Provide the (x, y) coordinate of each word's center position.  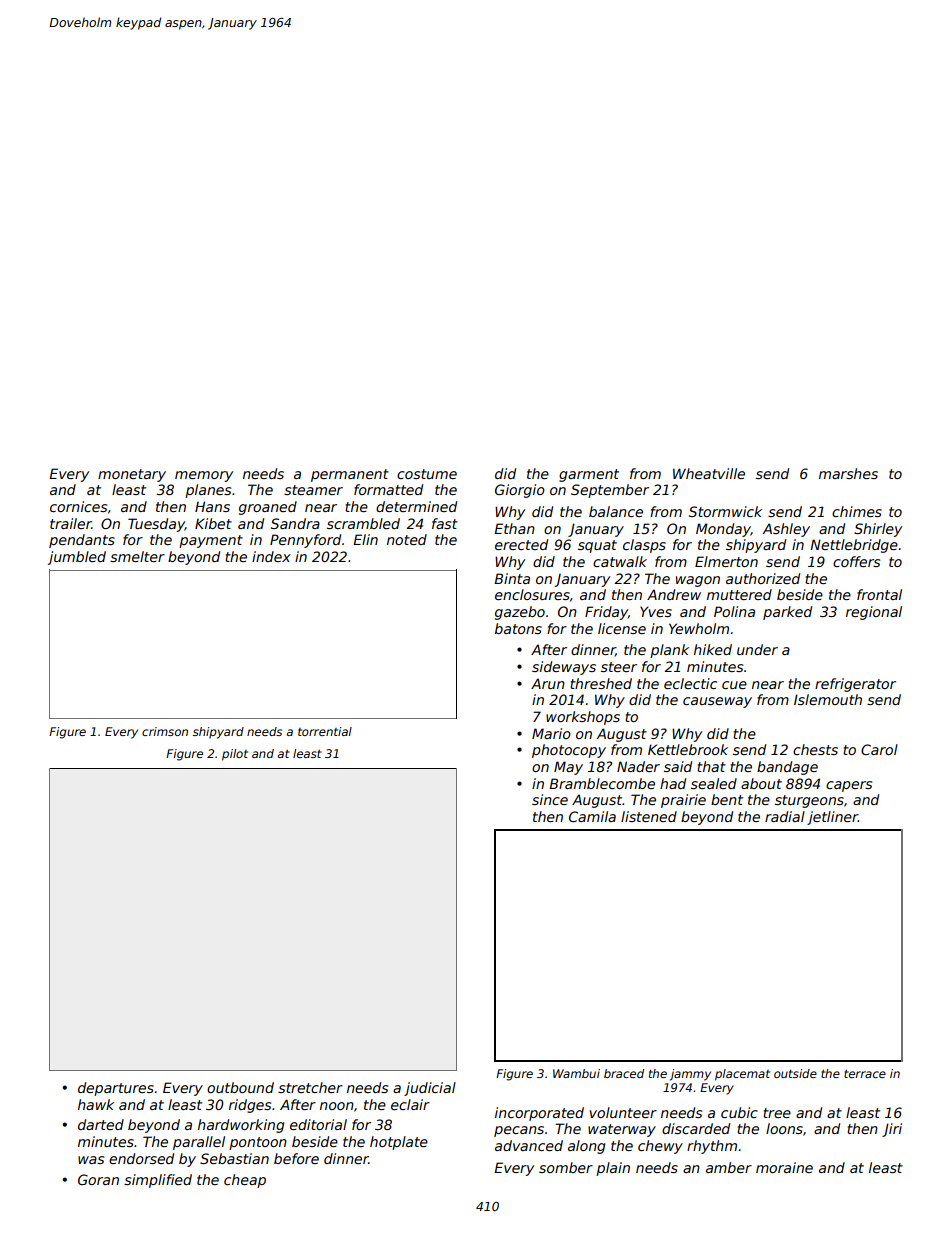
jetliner (832, 818)
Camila (592, 816)
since (550, 799)
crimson (165, 731)
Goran (98, 1179)
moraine (784, 1167)
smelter (137, 556)
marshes (848, 473)
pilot (235, 755)
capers (849, 786)
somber (566, 1167)
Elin (365, 539)
